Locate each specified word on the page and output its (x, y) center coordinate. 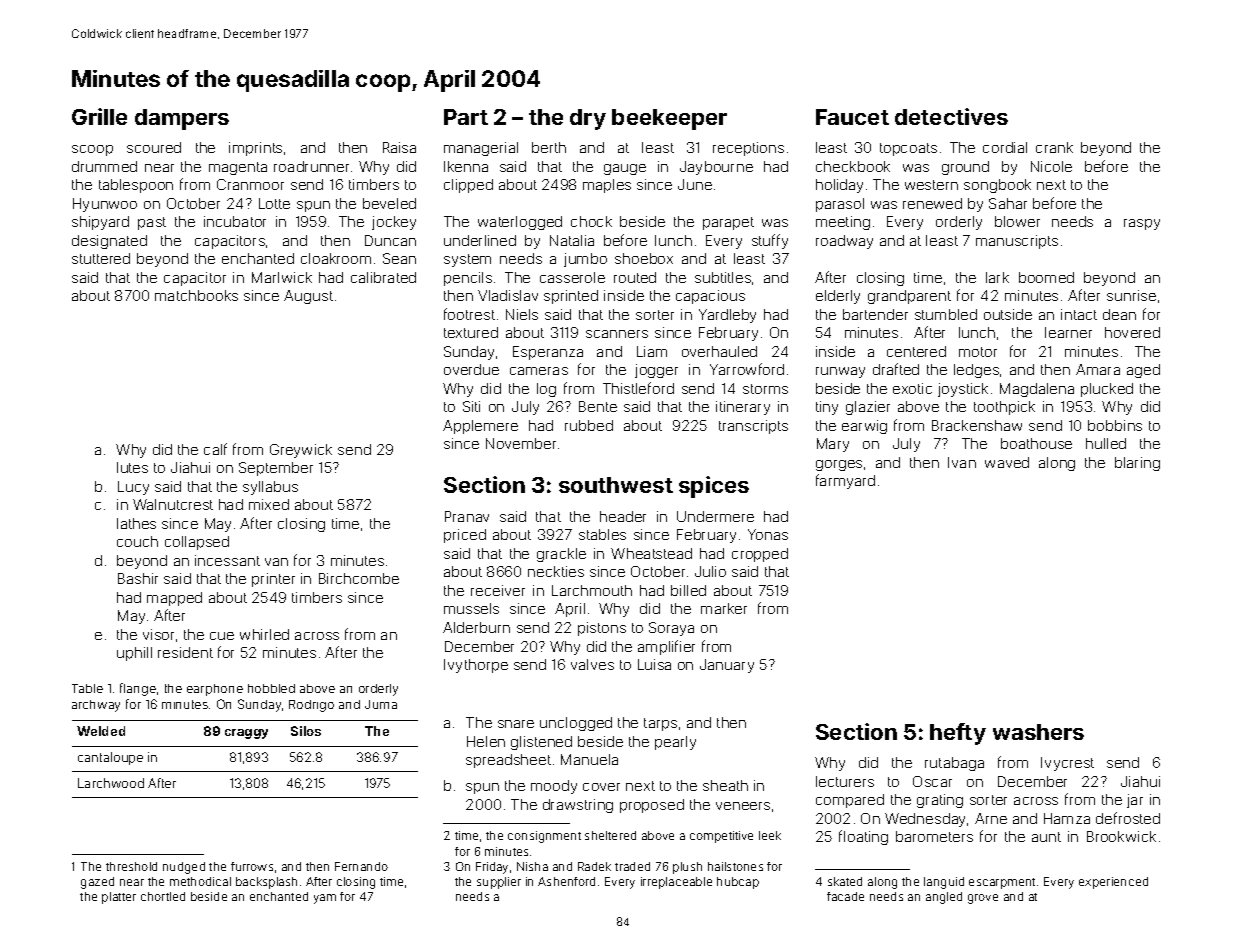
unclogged (576, 724)
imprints (255, 149)
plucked (1107, 390)
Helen (486, 741)
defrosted (1128, 818)
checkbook (853, 166)
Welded (101, 731)
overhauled (719, 351)
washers (1038, 732)
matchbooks (196, 295)
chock (591, 221)
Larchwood (111, 783)
